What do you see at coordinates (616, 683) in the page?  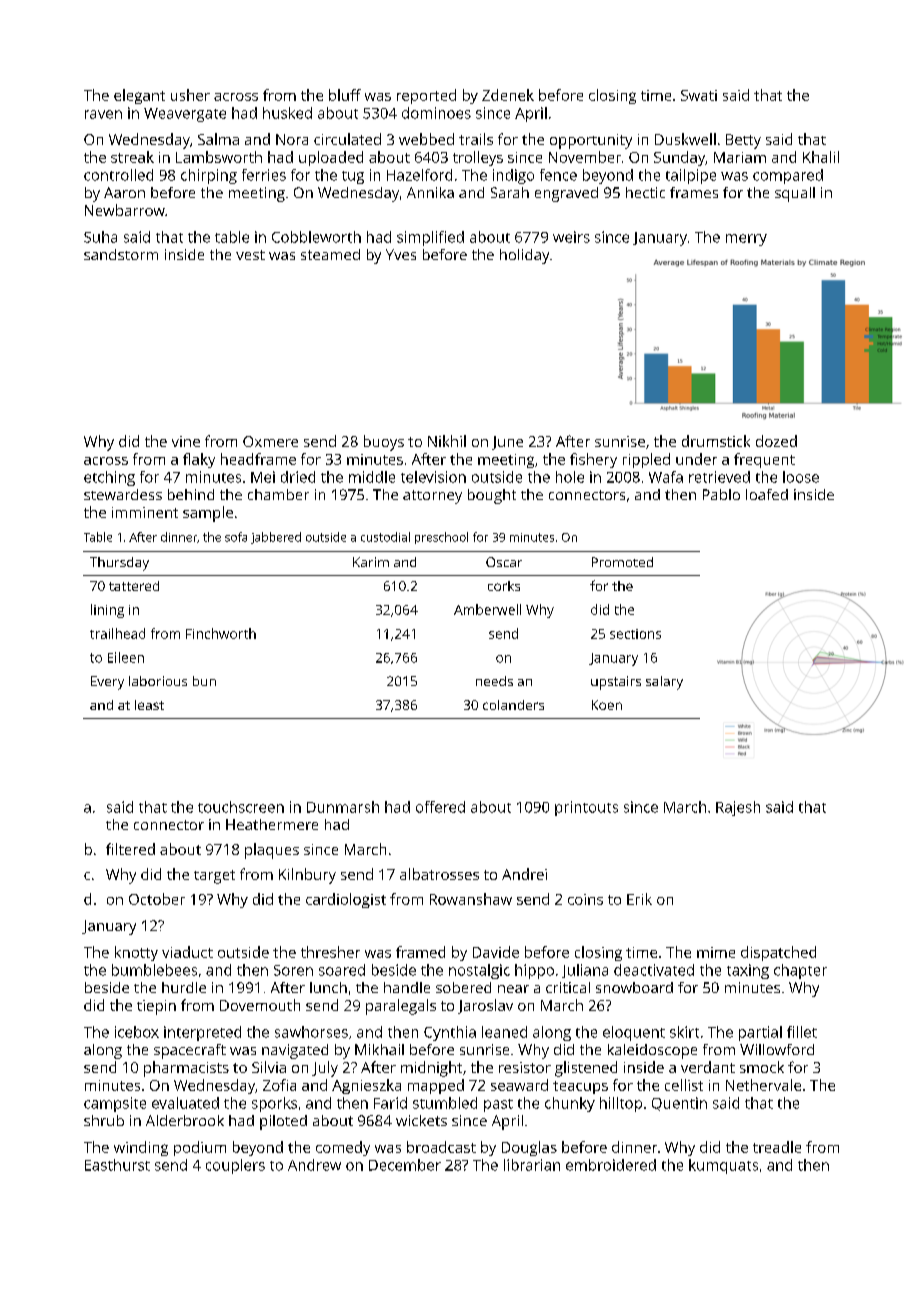 I see `upstairs` at bounding box center [616, 683].
